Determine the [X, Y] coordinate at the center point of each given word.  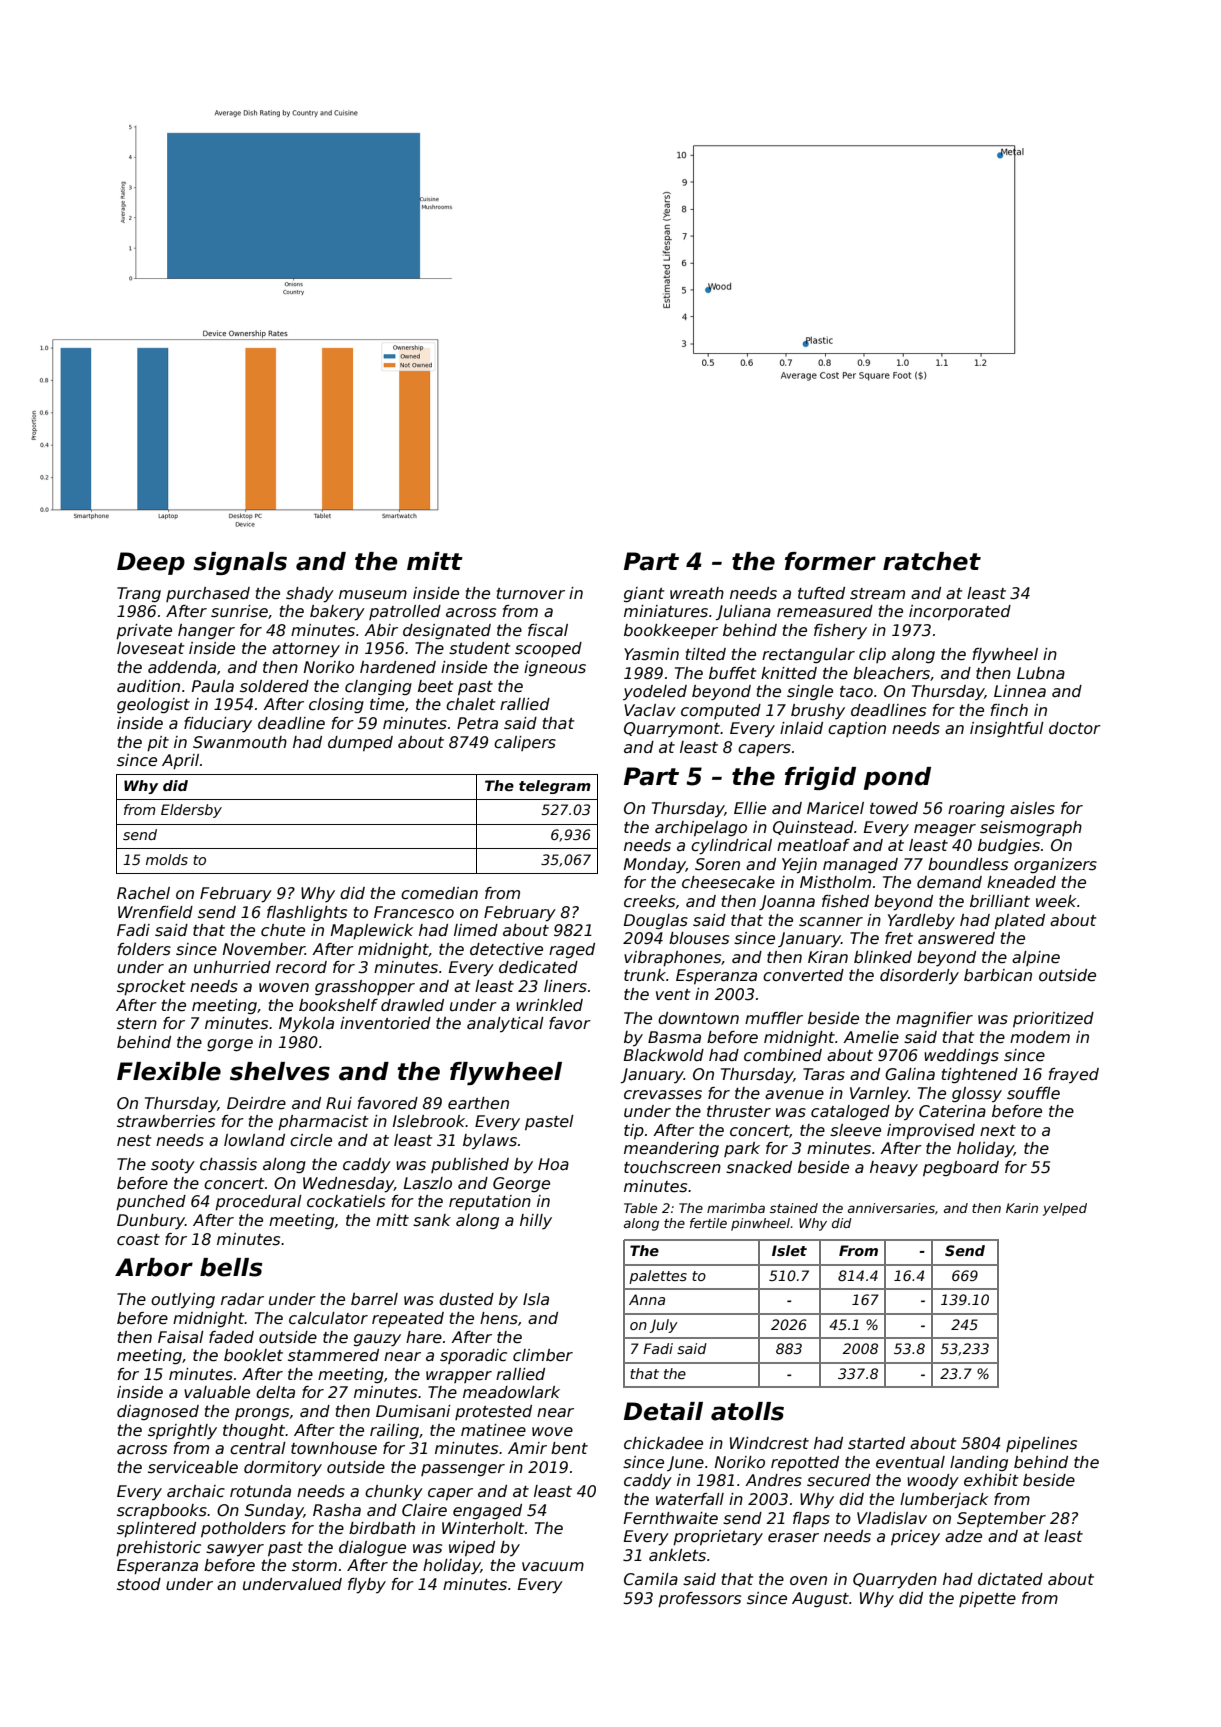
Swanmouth [240, 742]
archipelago [701, 828]
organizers [1055, 865]
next [998, 1131]
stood [139, 1584]
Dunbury [151, 1221]
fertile [708, 1223]
